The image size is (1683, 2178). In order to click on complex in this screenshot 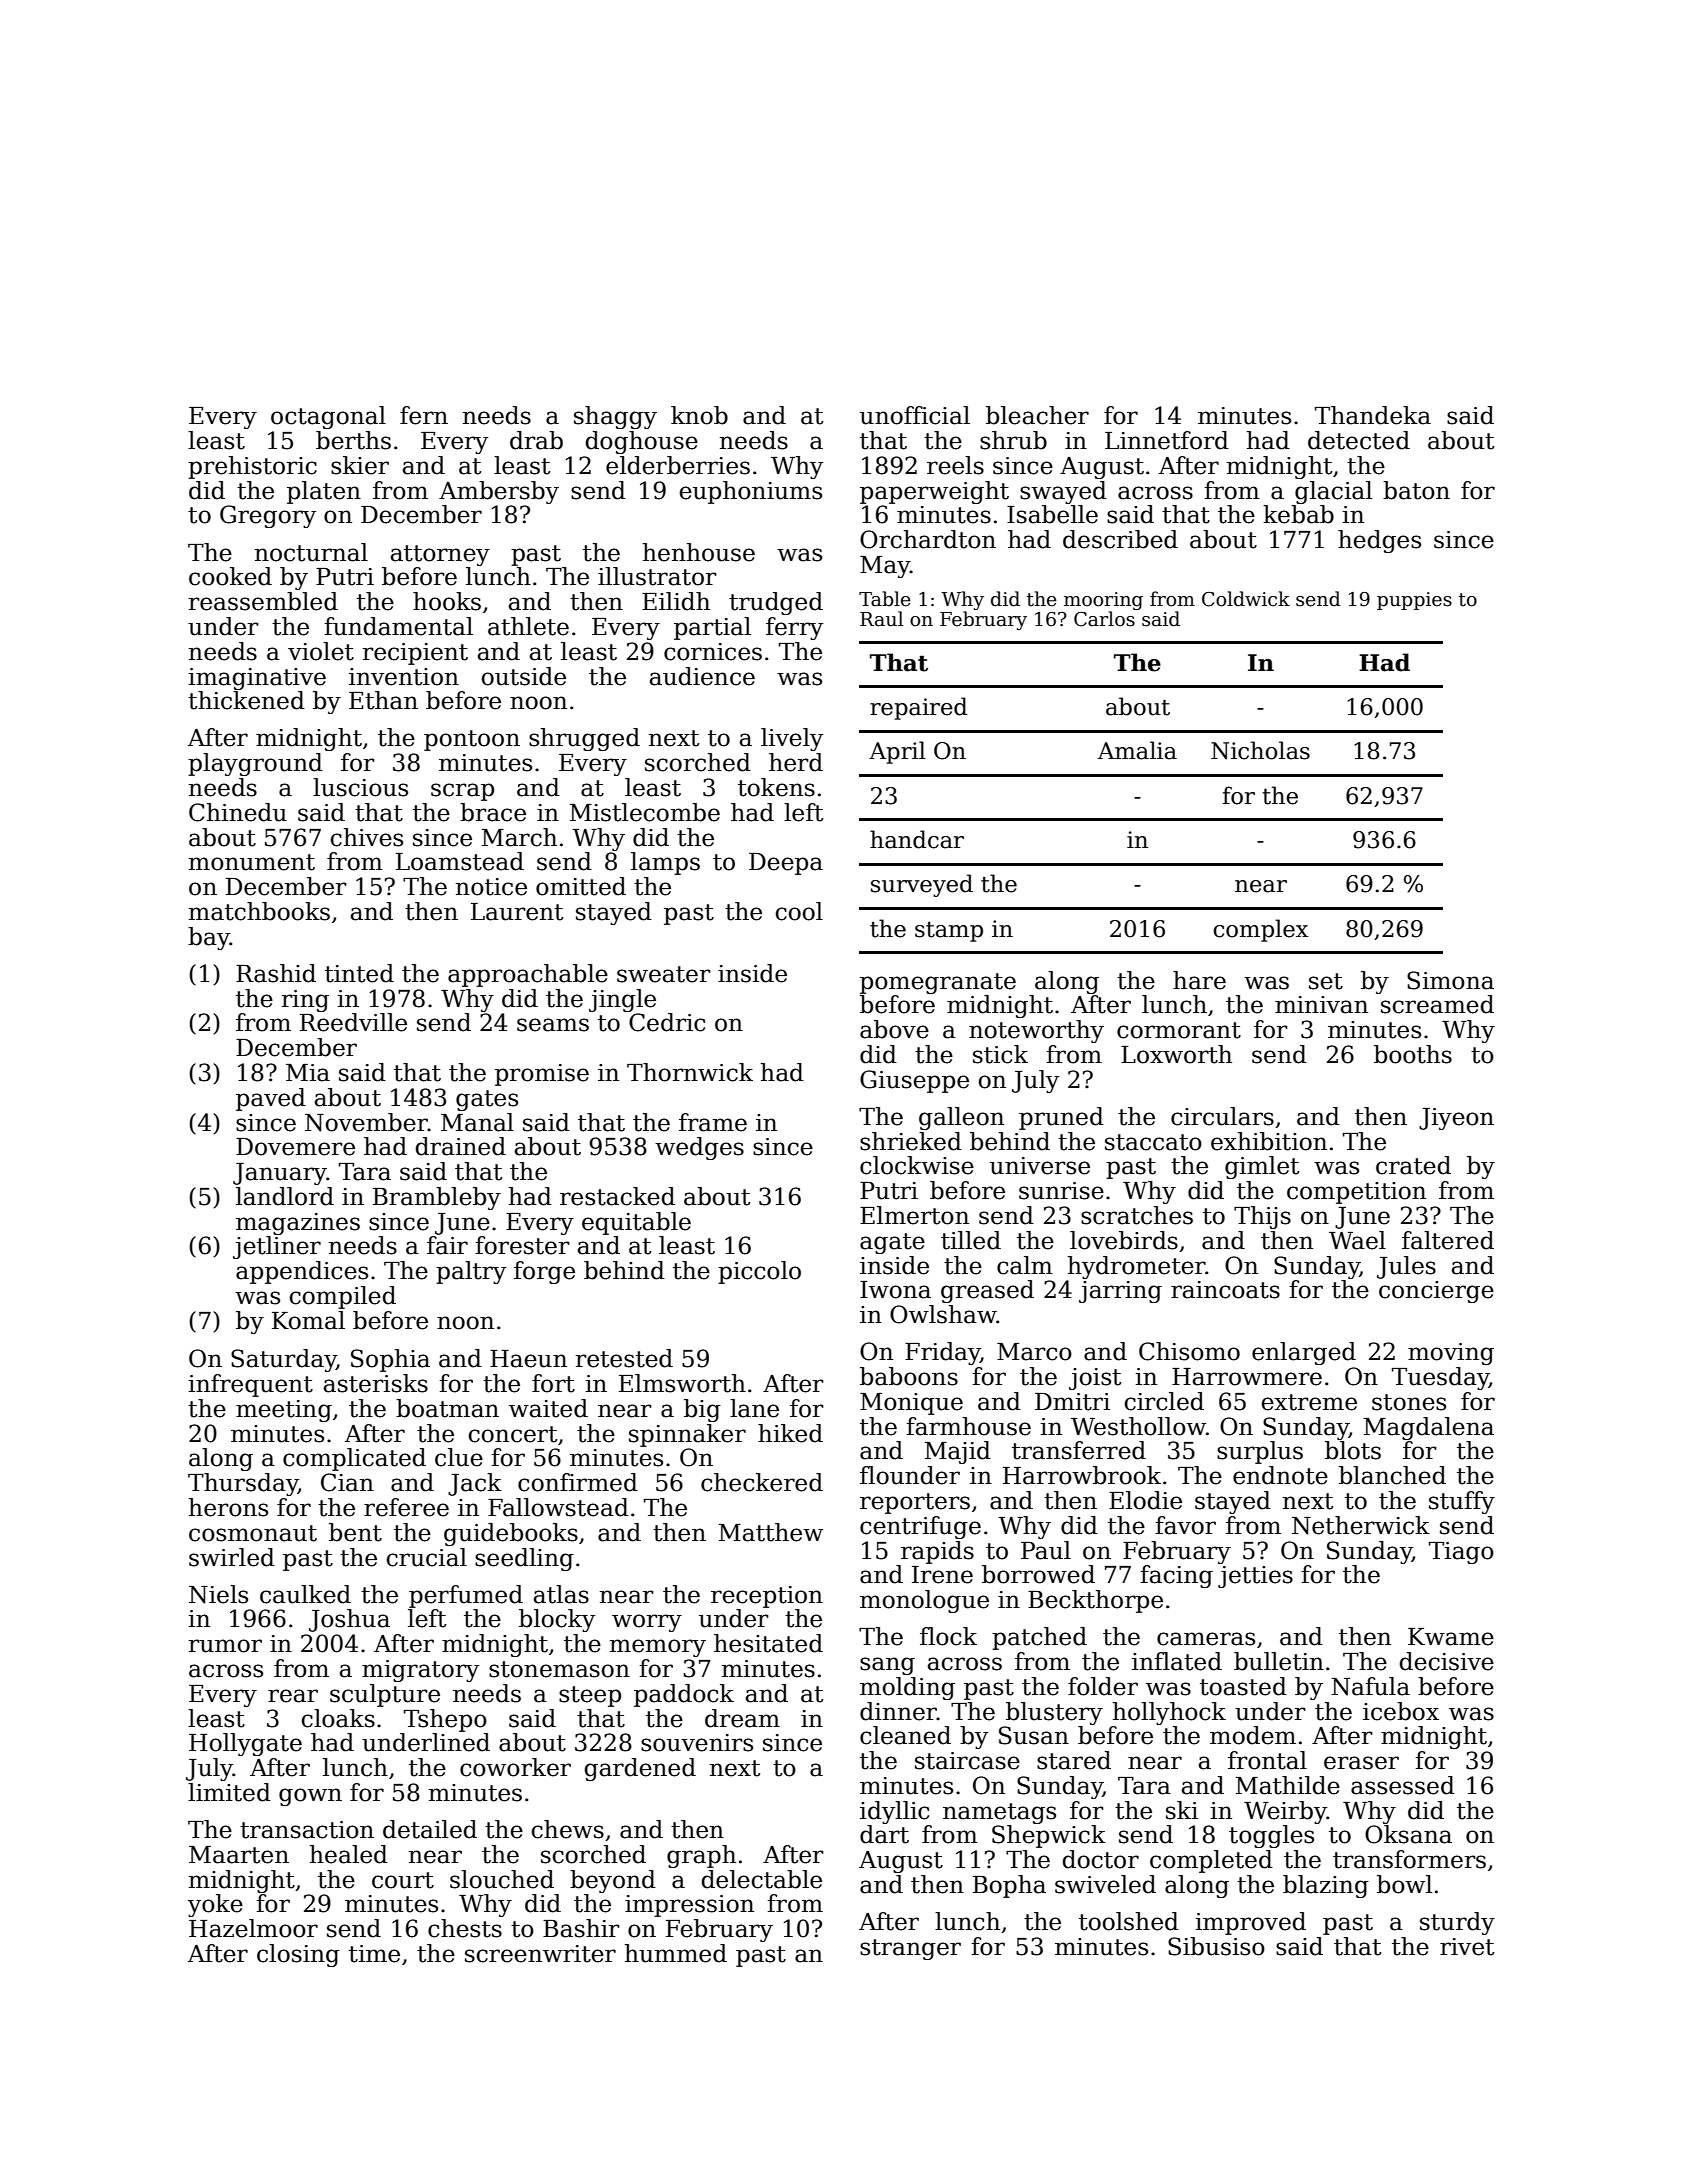, I will do `click(1261, 930)`.
